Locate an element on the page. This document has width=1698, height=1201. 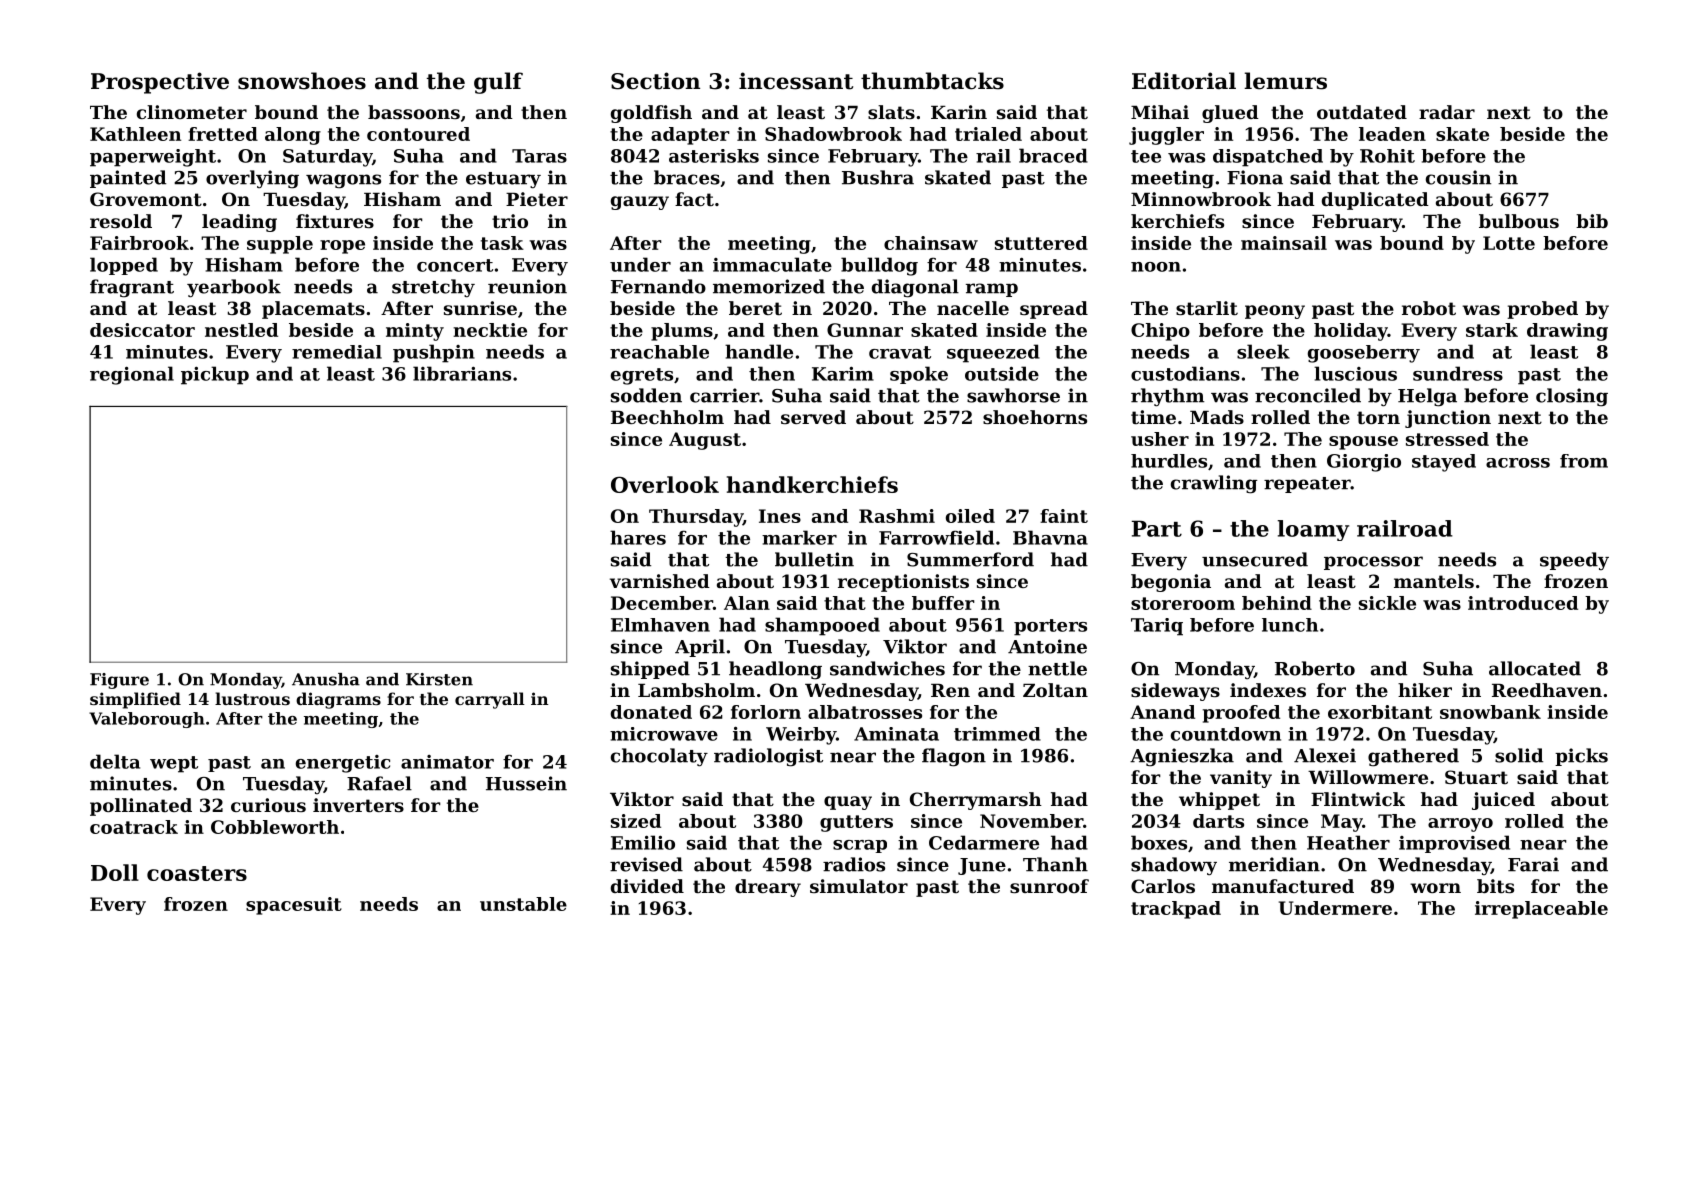
pickup is located at coordinates (215, 375).
